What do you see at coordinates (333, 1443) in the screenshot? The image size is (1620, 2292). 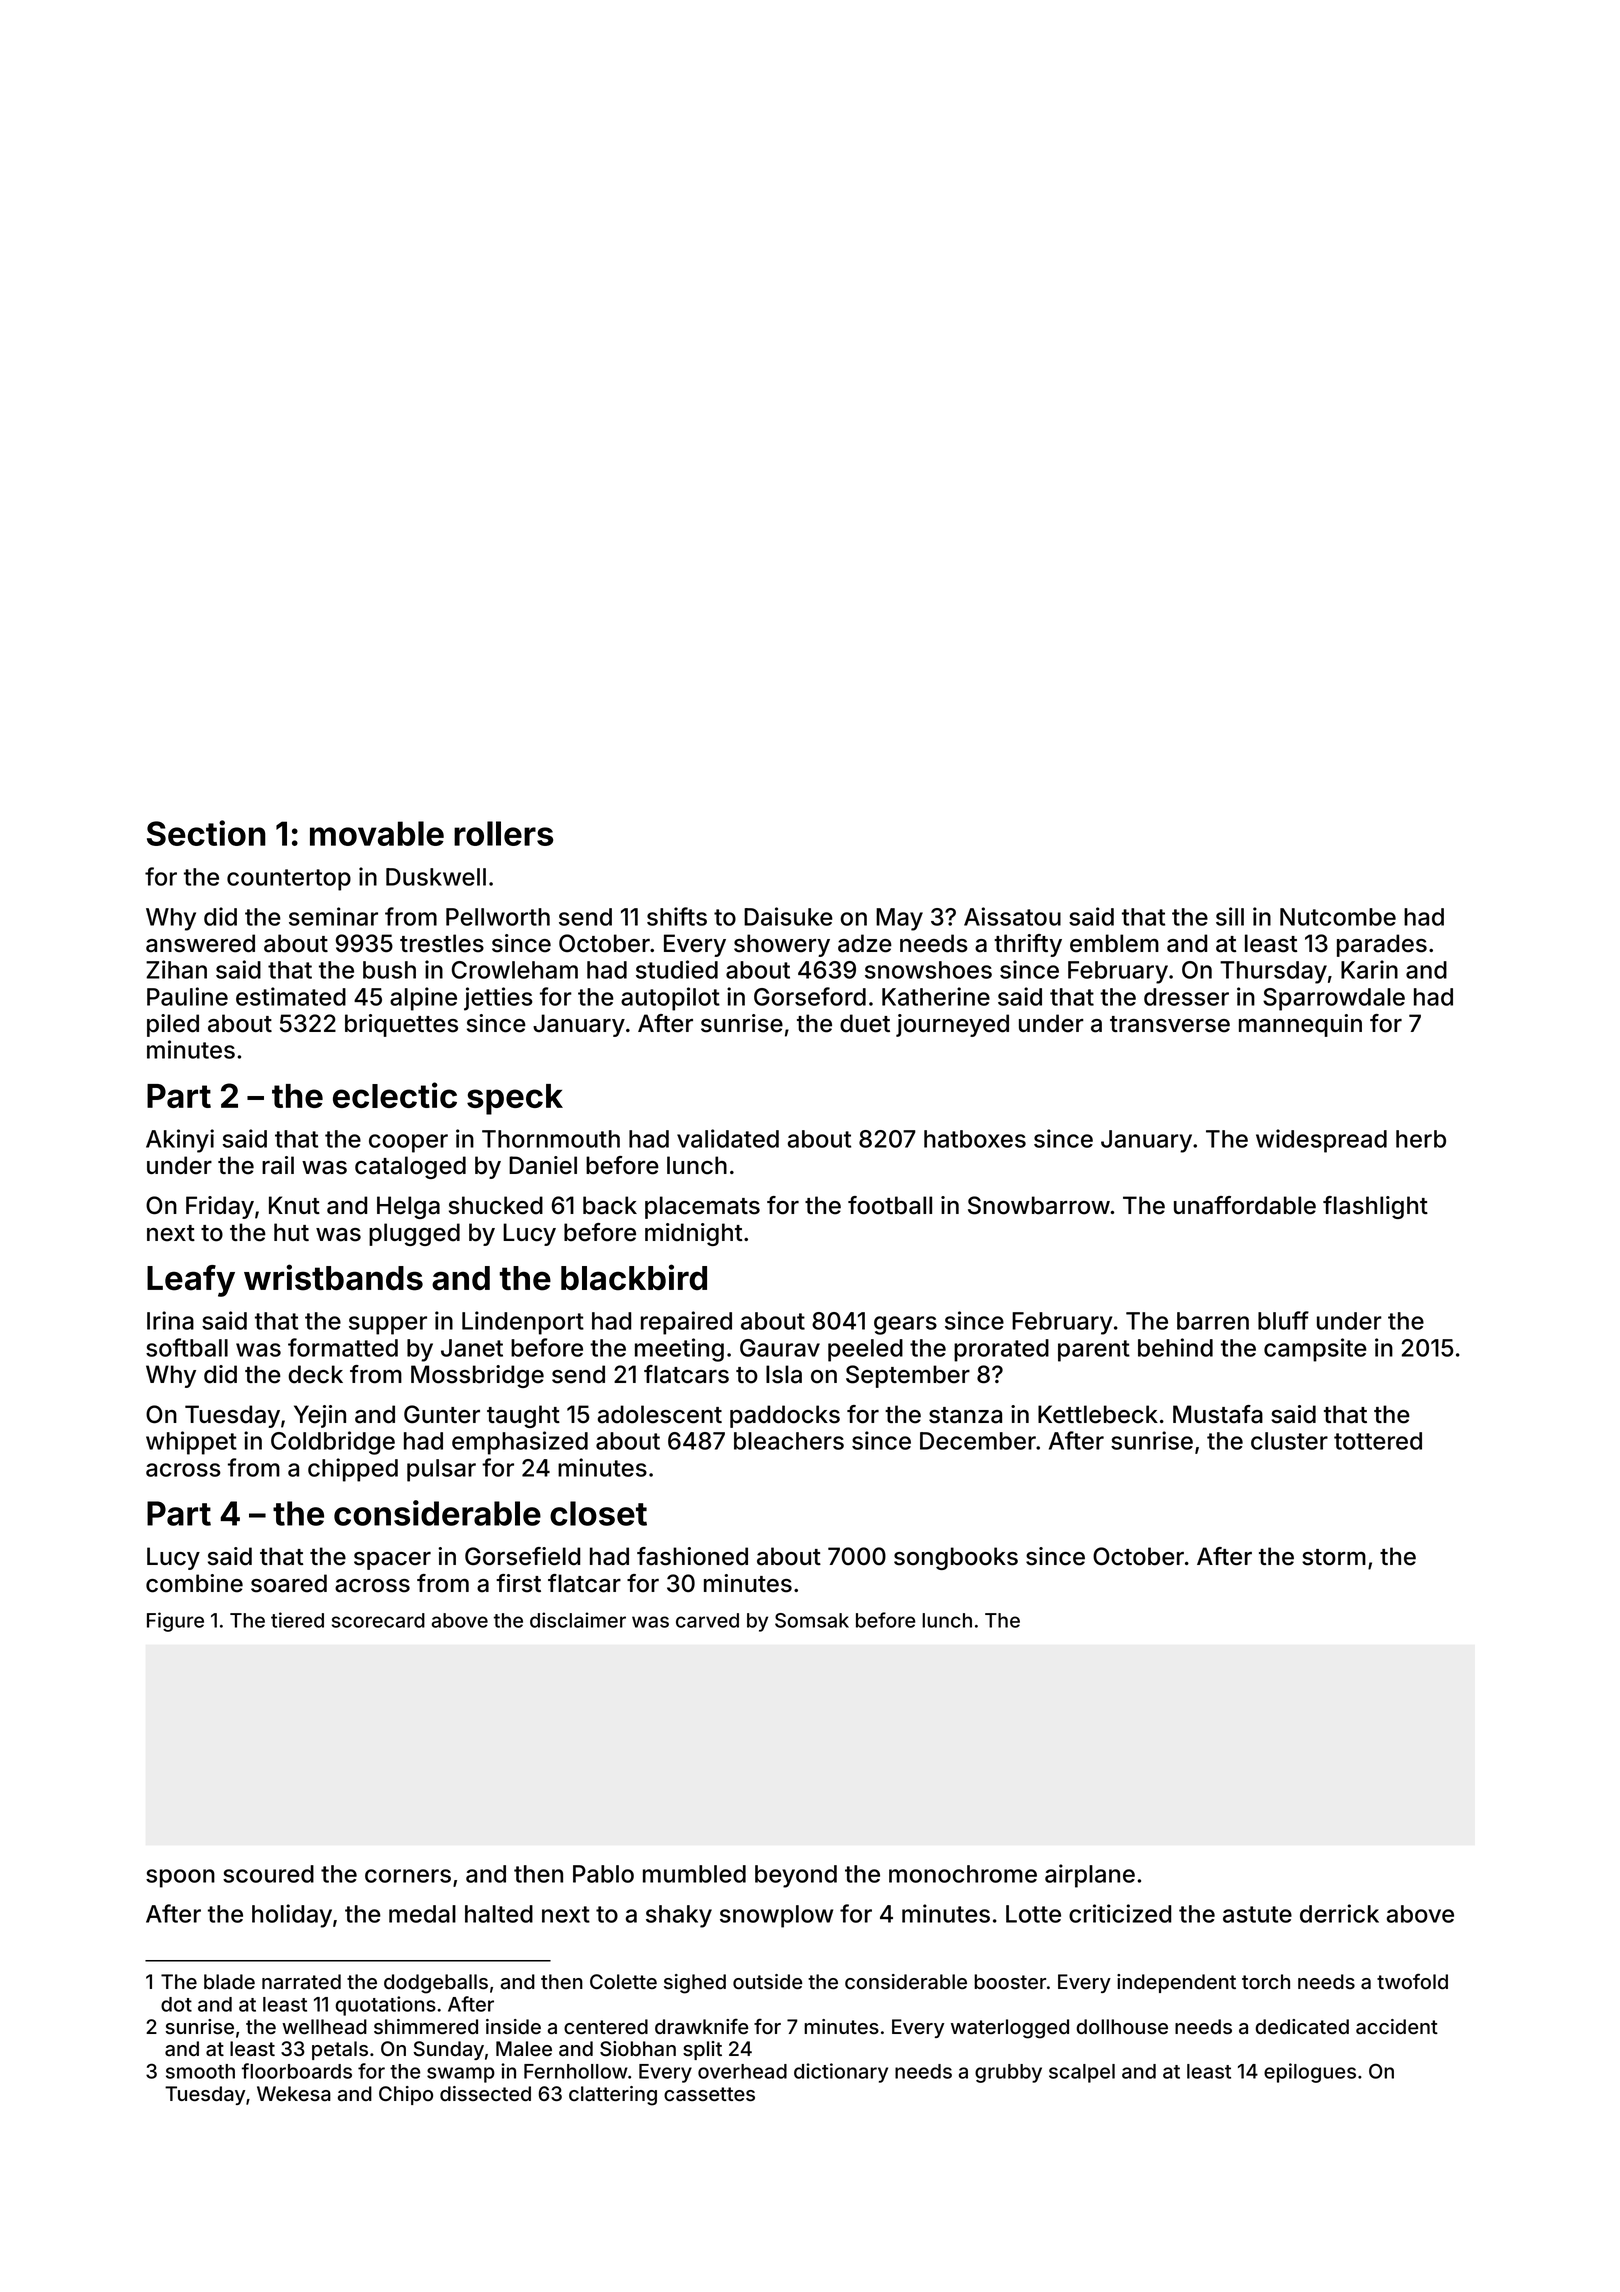 I see `Coldbridge` at bounding box center [333, 1443].
